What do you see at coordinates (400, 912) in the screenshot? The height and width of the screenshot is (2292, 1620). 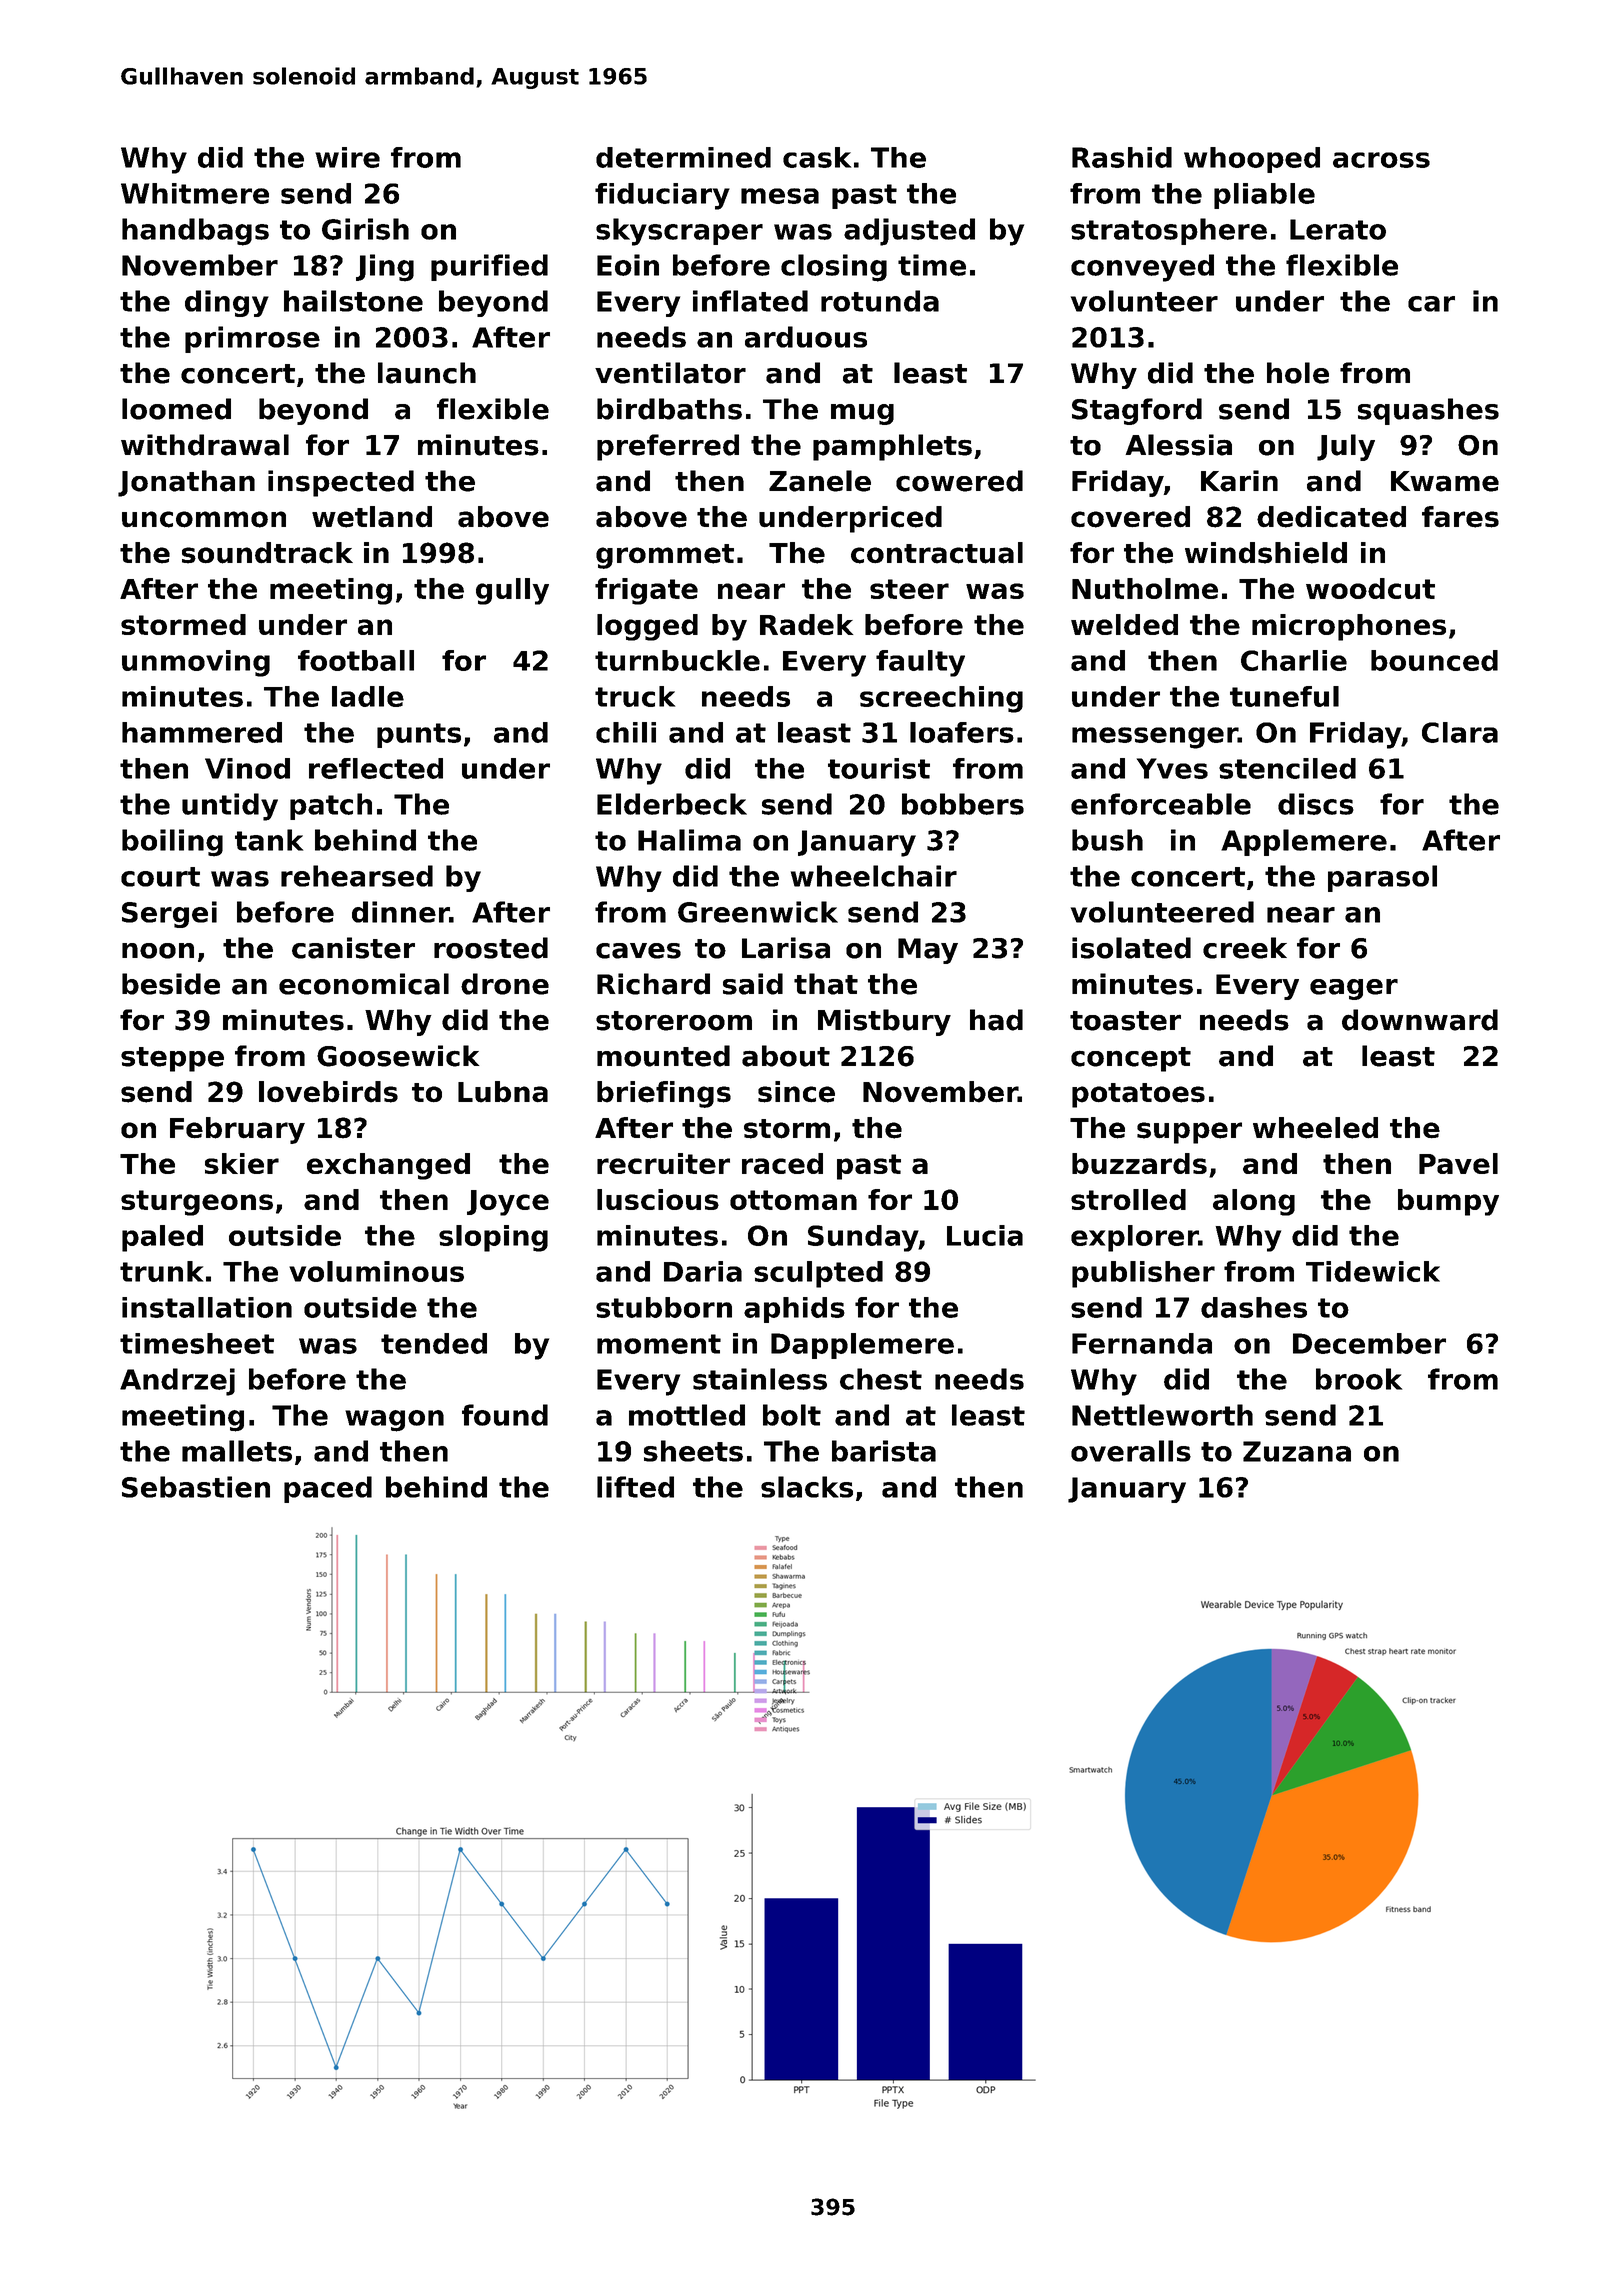 I see `dinner` at bounding box center [400, 912].
